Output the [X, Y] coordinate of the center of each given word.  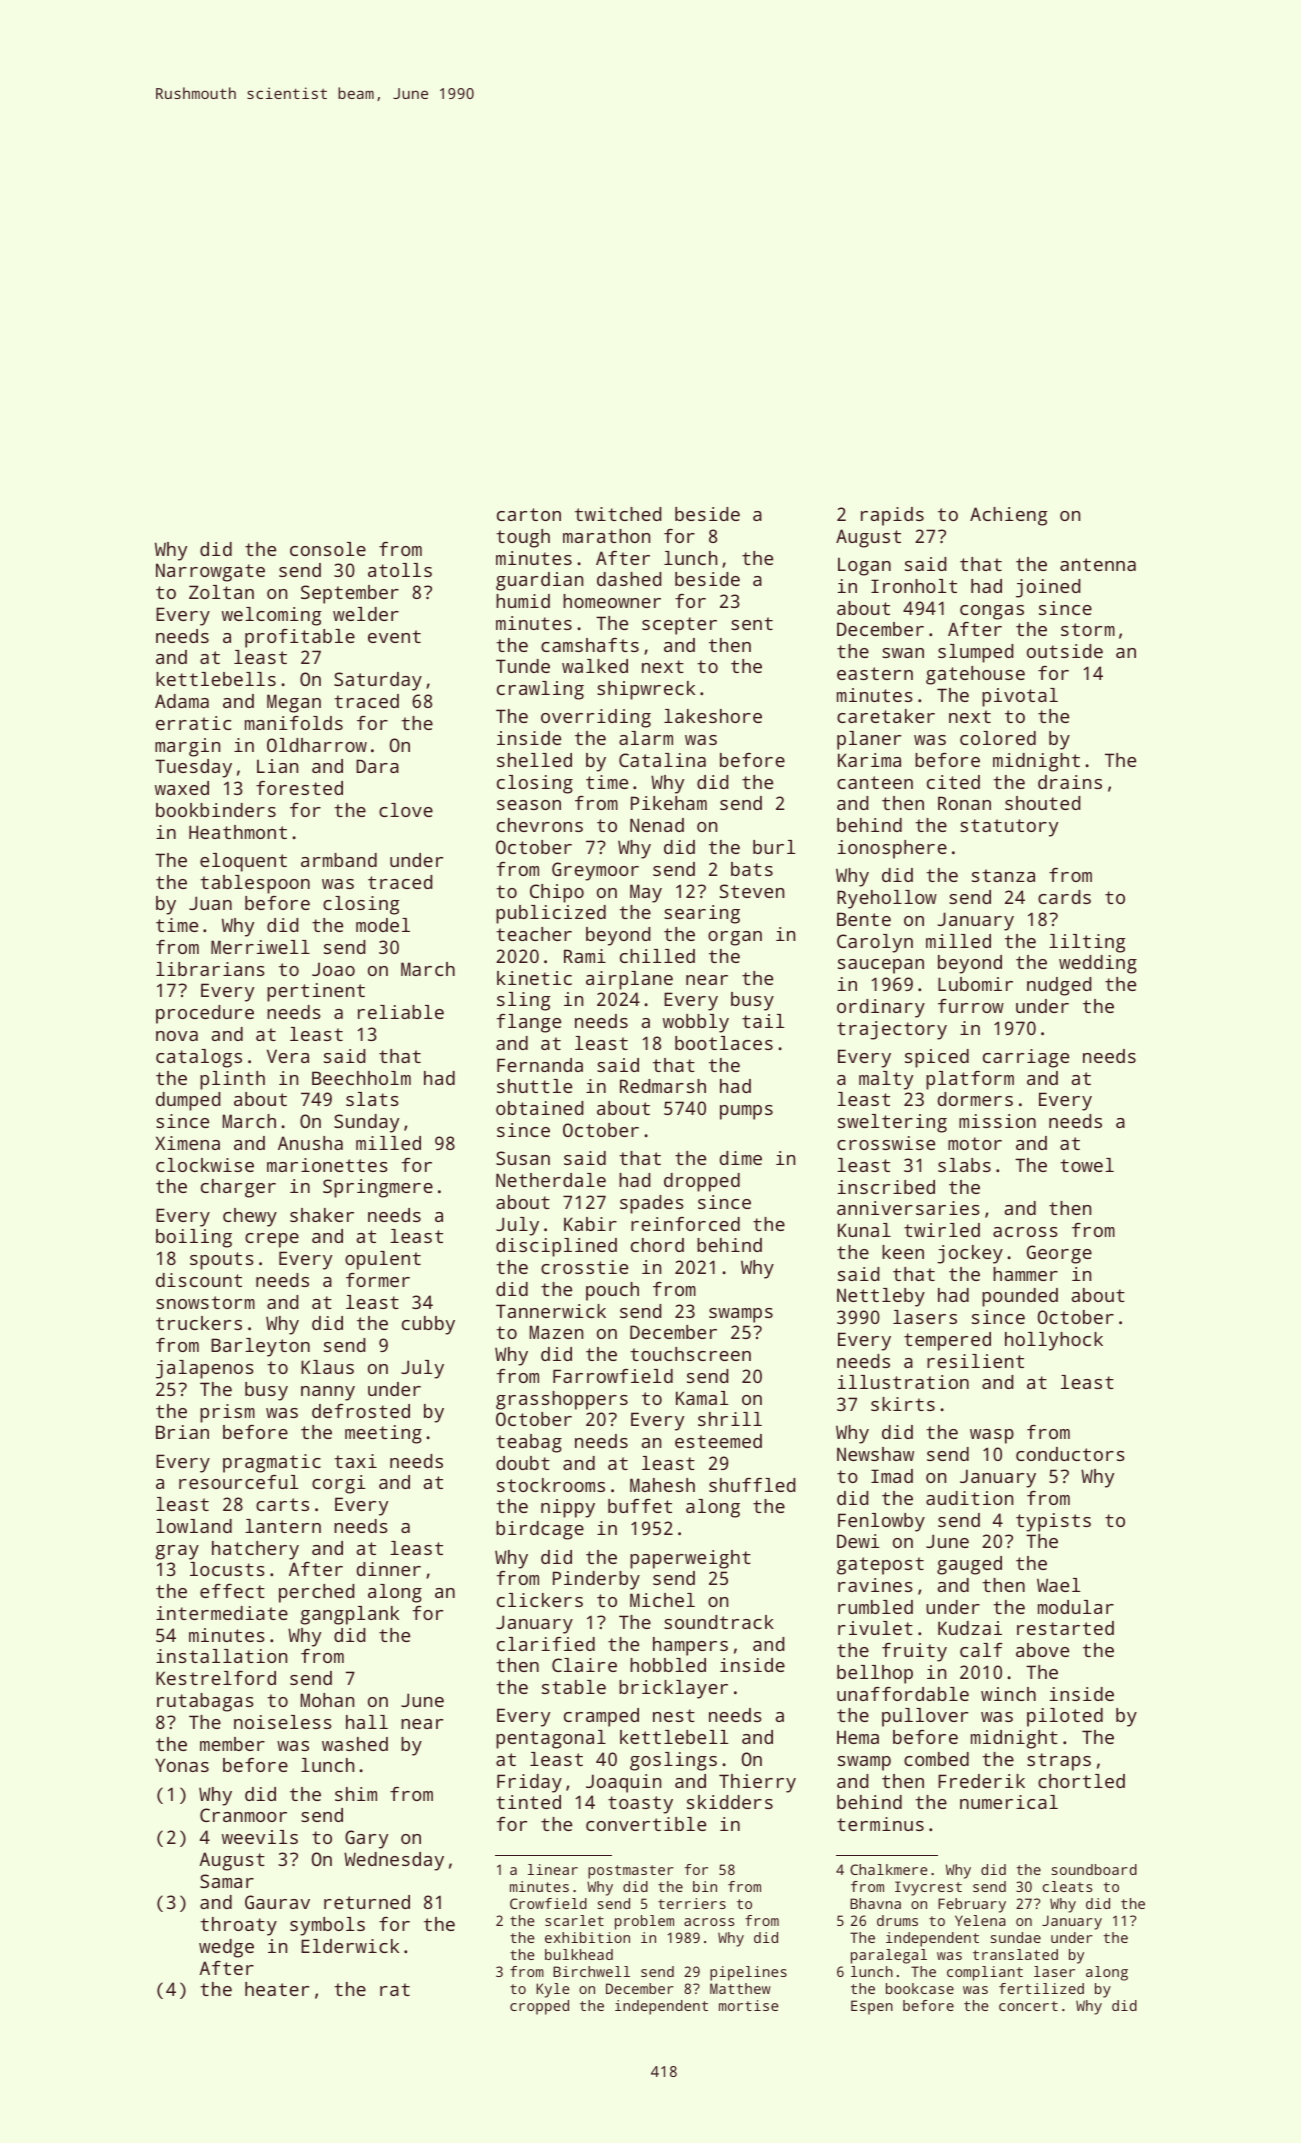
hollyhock [1054, 1341]
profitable [300, 638]
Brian [182, 1432]
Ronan [964, 803]
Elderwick [350, 1946]
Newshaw [875, 1454]
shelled [534, 760]
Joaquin [623, 1783]
